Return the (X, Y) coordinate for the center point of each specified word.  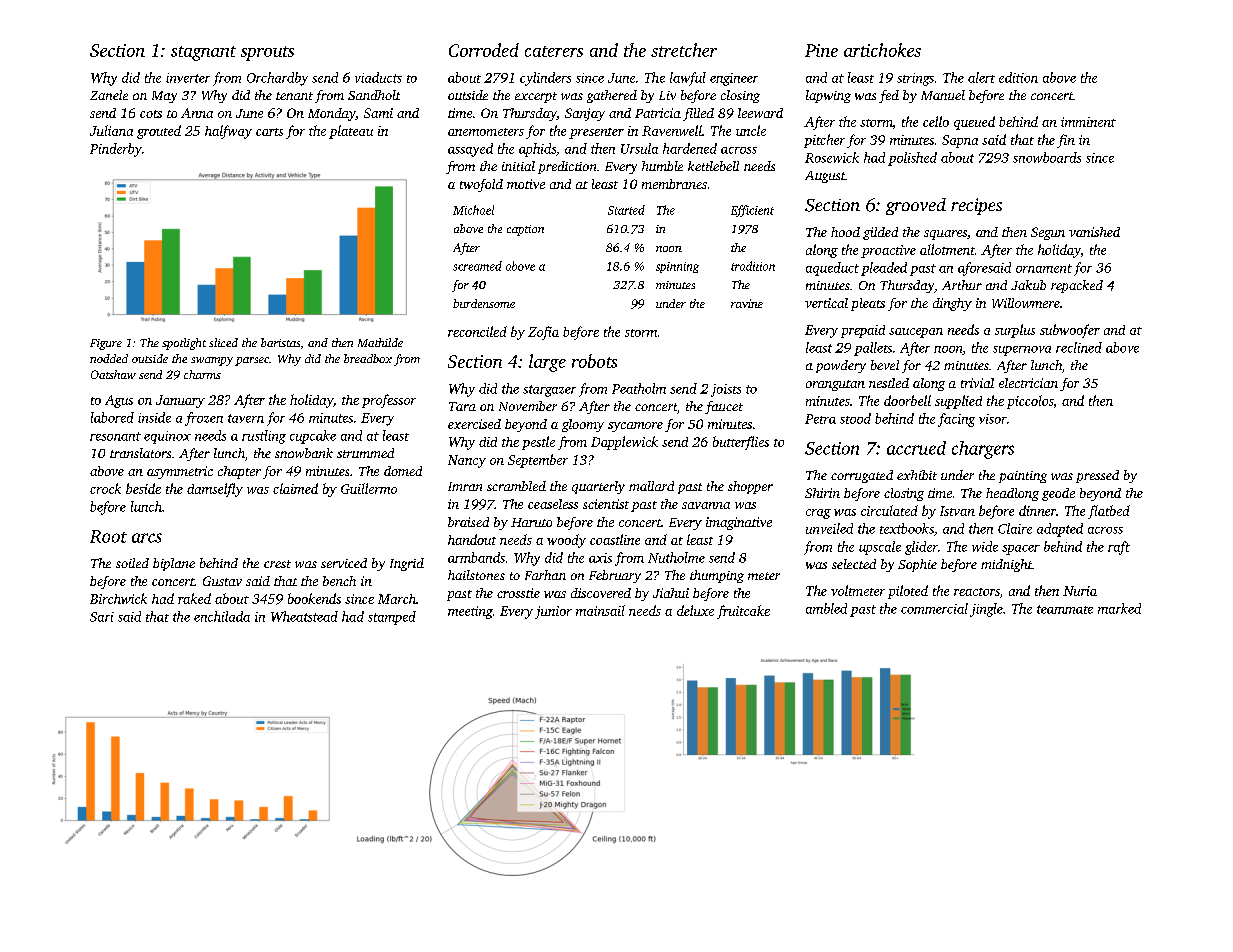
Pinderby (116, 150)
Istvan (957, 511)
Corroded (484, 50)
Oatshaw (113, 374)
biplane (174, 564)
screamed (477, 266)
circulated (889, 510)
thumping (717, 576)
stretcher (684, 50)
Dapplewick (624, 443)
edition (1018, 77)
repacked (1077, 286)
